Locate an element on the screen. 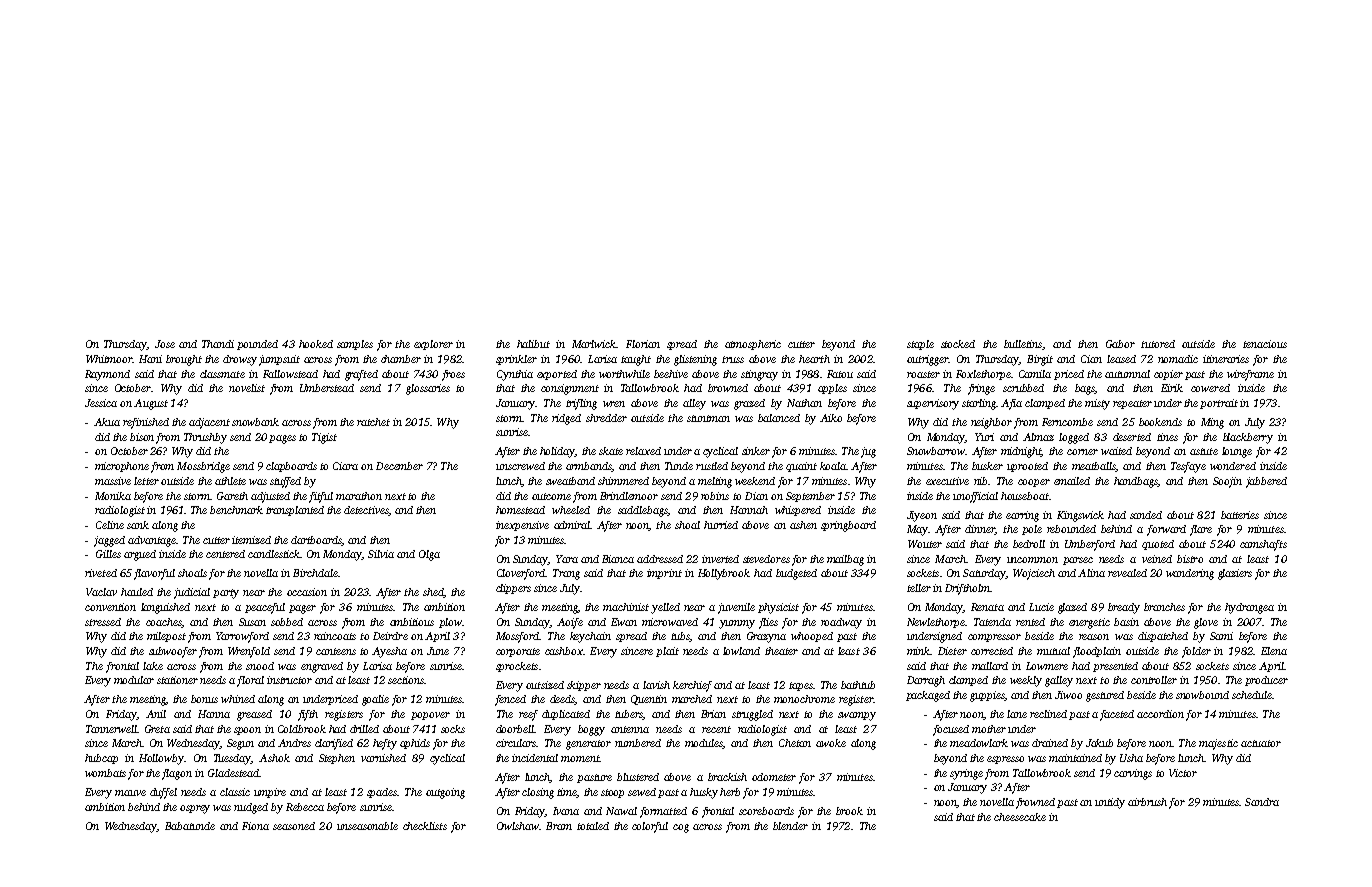  robins is located at coordinates (715, 496).
